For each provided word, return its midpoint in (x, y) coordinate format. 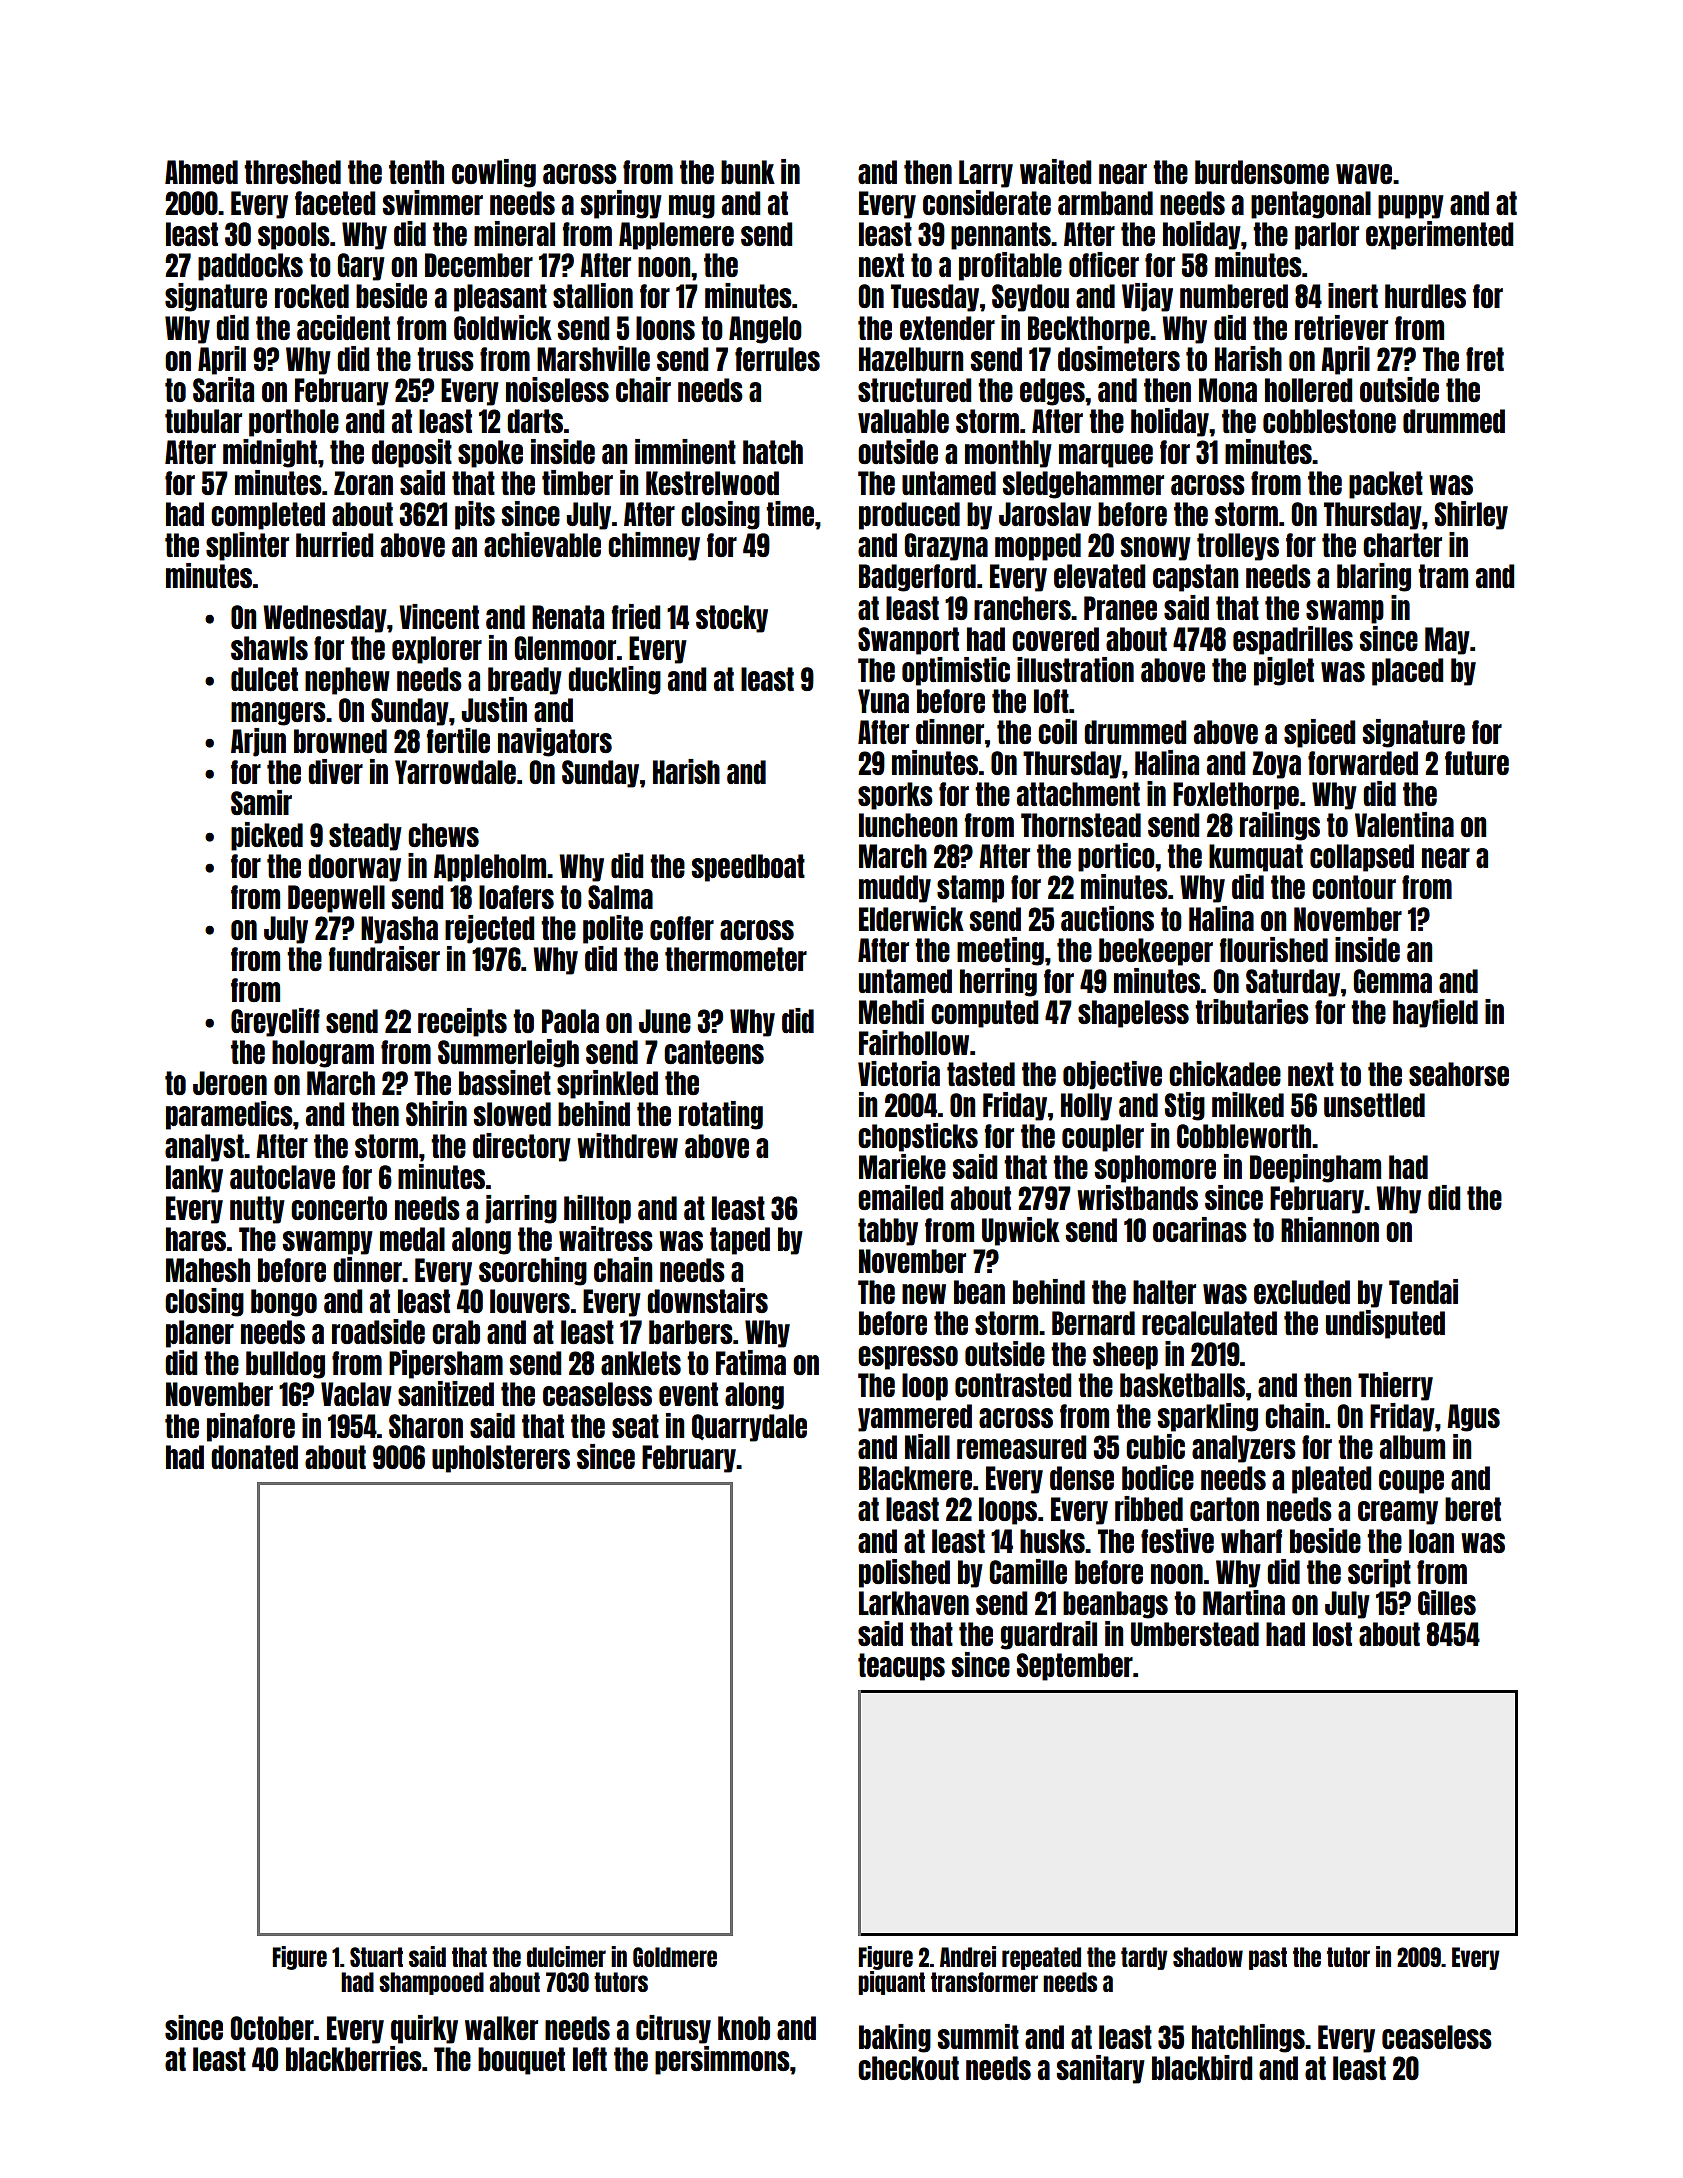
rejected (489, 929)
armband (1105, 203)
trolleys (1238, 547)
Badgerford (917, 578)
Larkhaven (914, 1603)
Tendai (1423, 1291)
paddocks (250, 267)
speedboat (748, 868)
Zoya (1276, 765)
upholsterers (501, 1459)
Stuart (376, 1957)
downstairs (707, 1300)
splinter (247, 546)
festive (1177, 1540)
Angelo (765, 330)
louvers (530, 1301)
